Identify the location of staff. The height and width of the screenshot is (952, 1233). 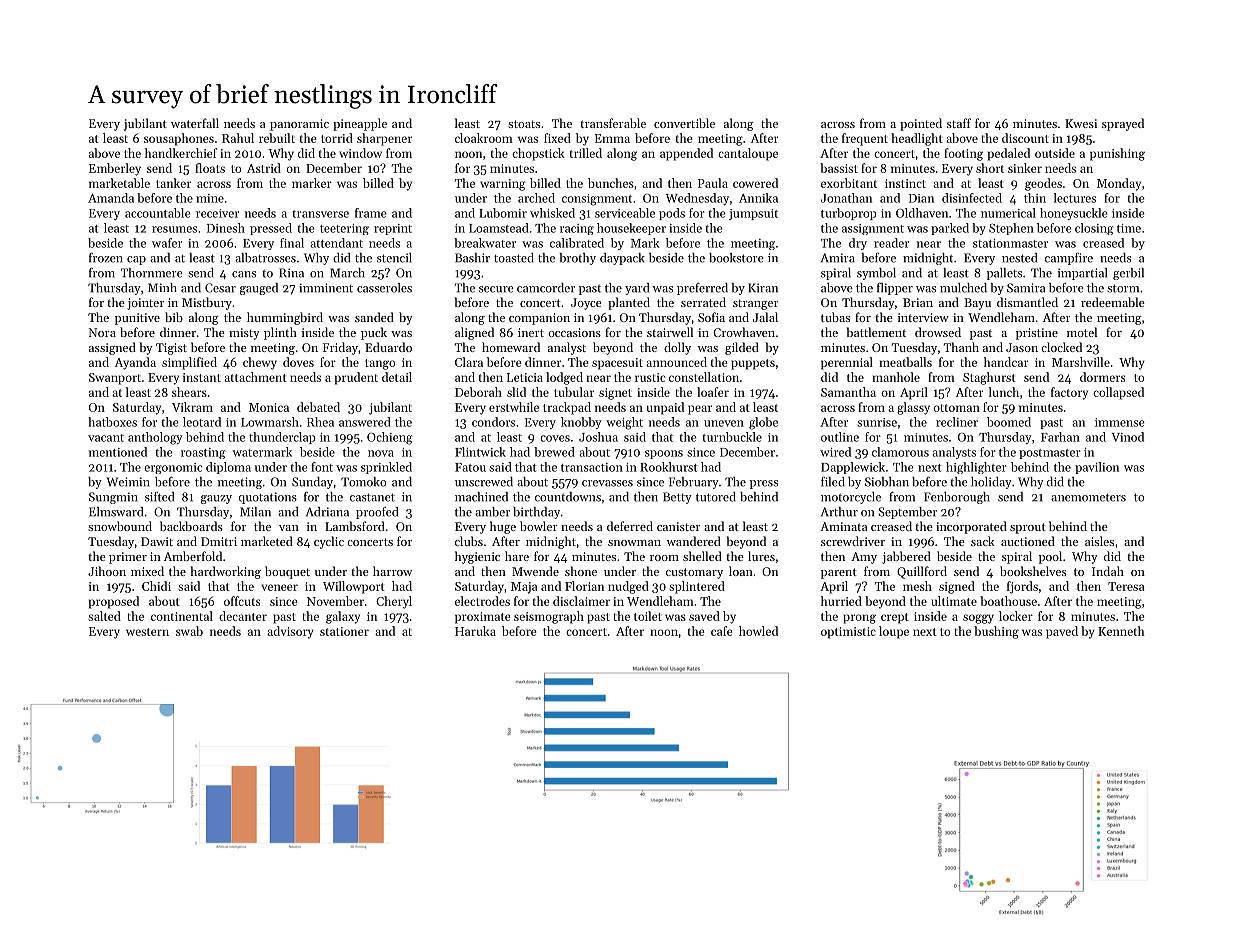
(959, 123).
